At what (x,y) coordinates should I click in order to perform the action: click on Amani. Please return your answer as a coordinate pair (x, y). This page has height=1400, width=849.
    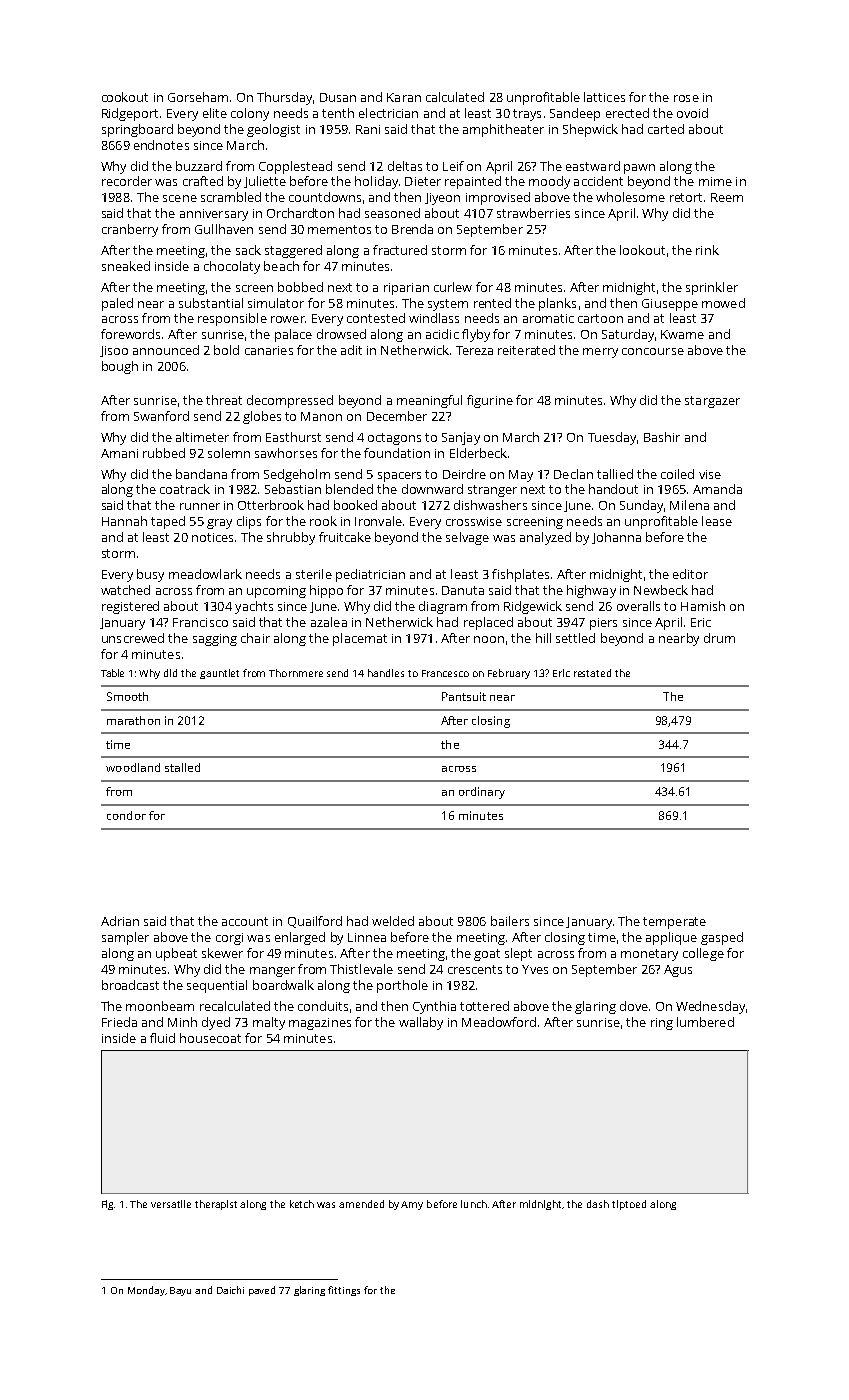
    Looking at the image, I should click on (119, 453).
